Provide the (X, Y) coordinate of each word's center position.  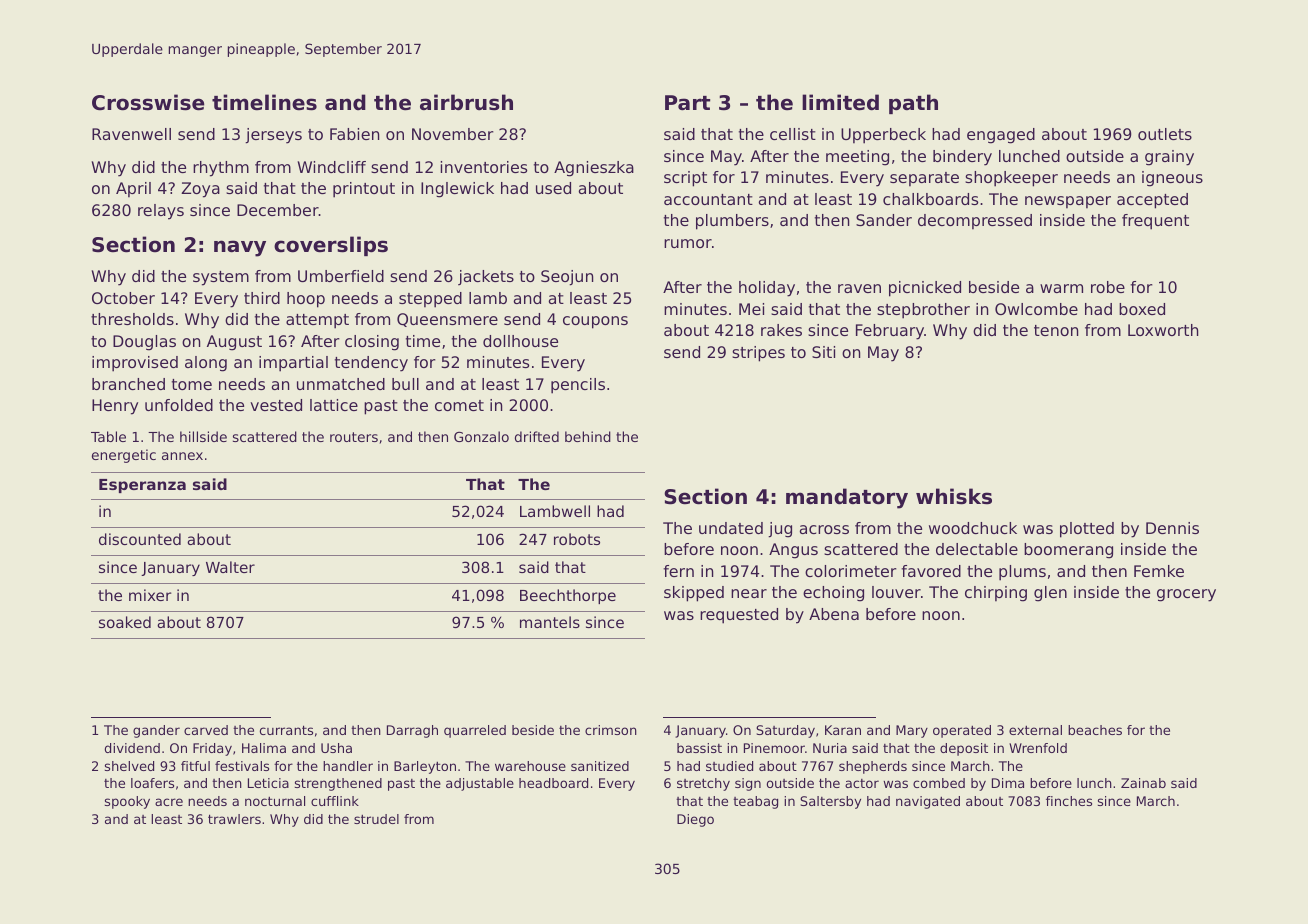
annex (182, 456)
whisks (954, 496)
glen (1050, 594)
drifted (537, 436)
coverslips (331, 246)
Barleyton (425, 767)
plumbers (732, 222)
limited (840, 102)
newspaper (1068, 202)
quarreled (475, 731)
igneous (1172, 179)
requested (739, 616)
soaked (125, 622)
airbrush (466, 102)
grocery (1186, 595)
